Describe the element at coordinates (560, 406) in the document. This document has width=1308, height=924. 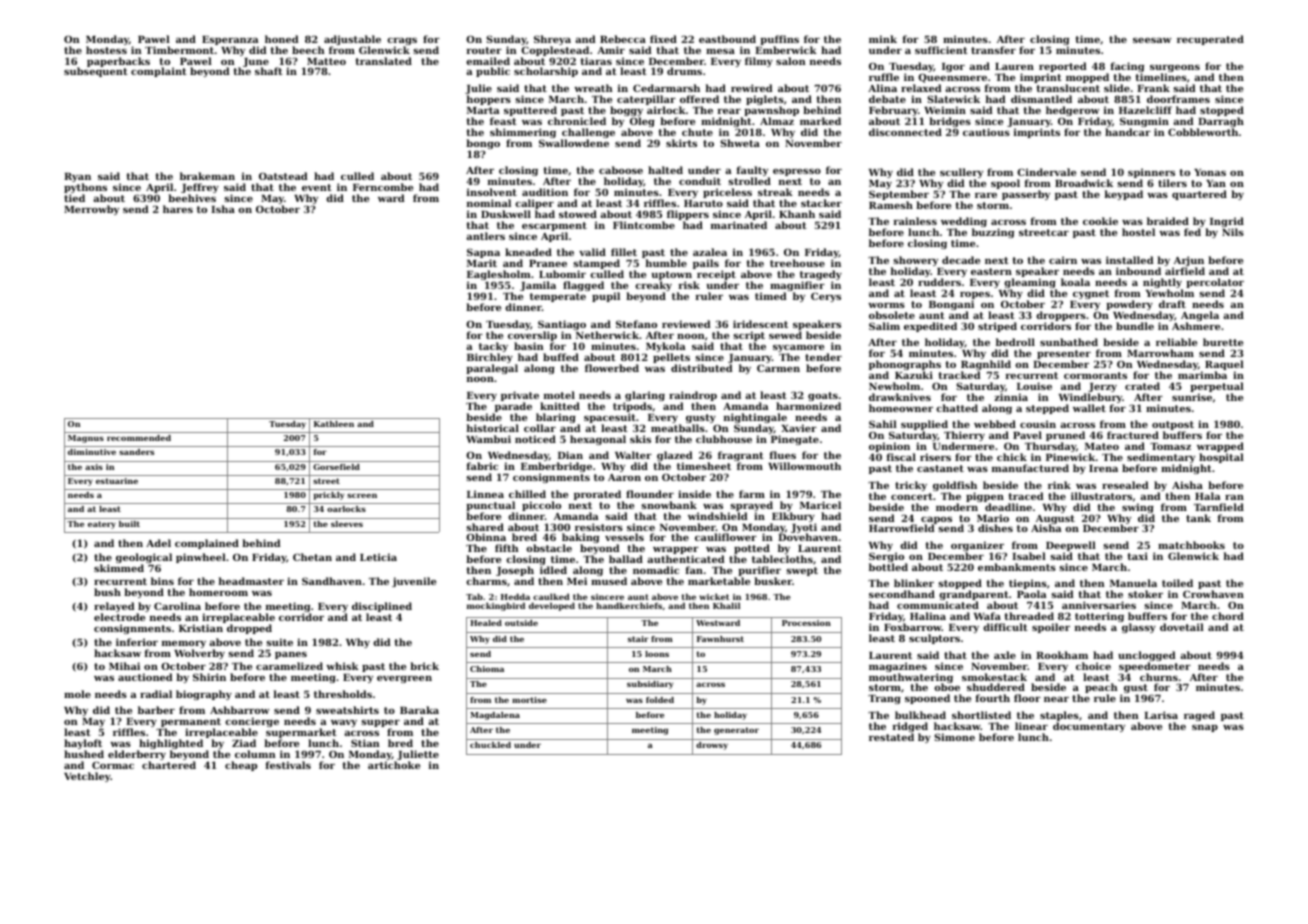
I see `knitted` at that location.
